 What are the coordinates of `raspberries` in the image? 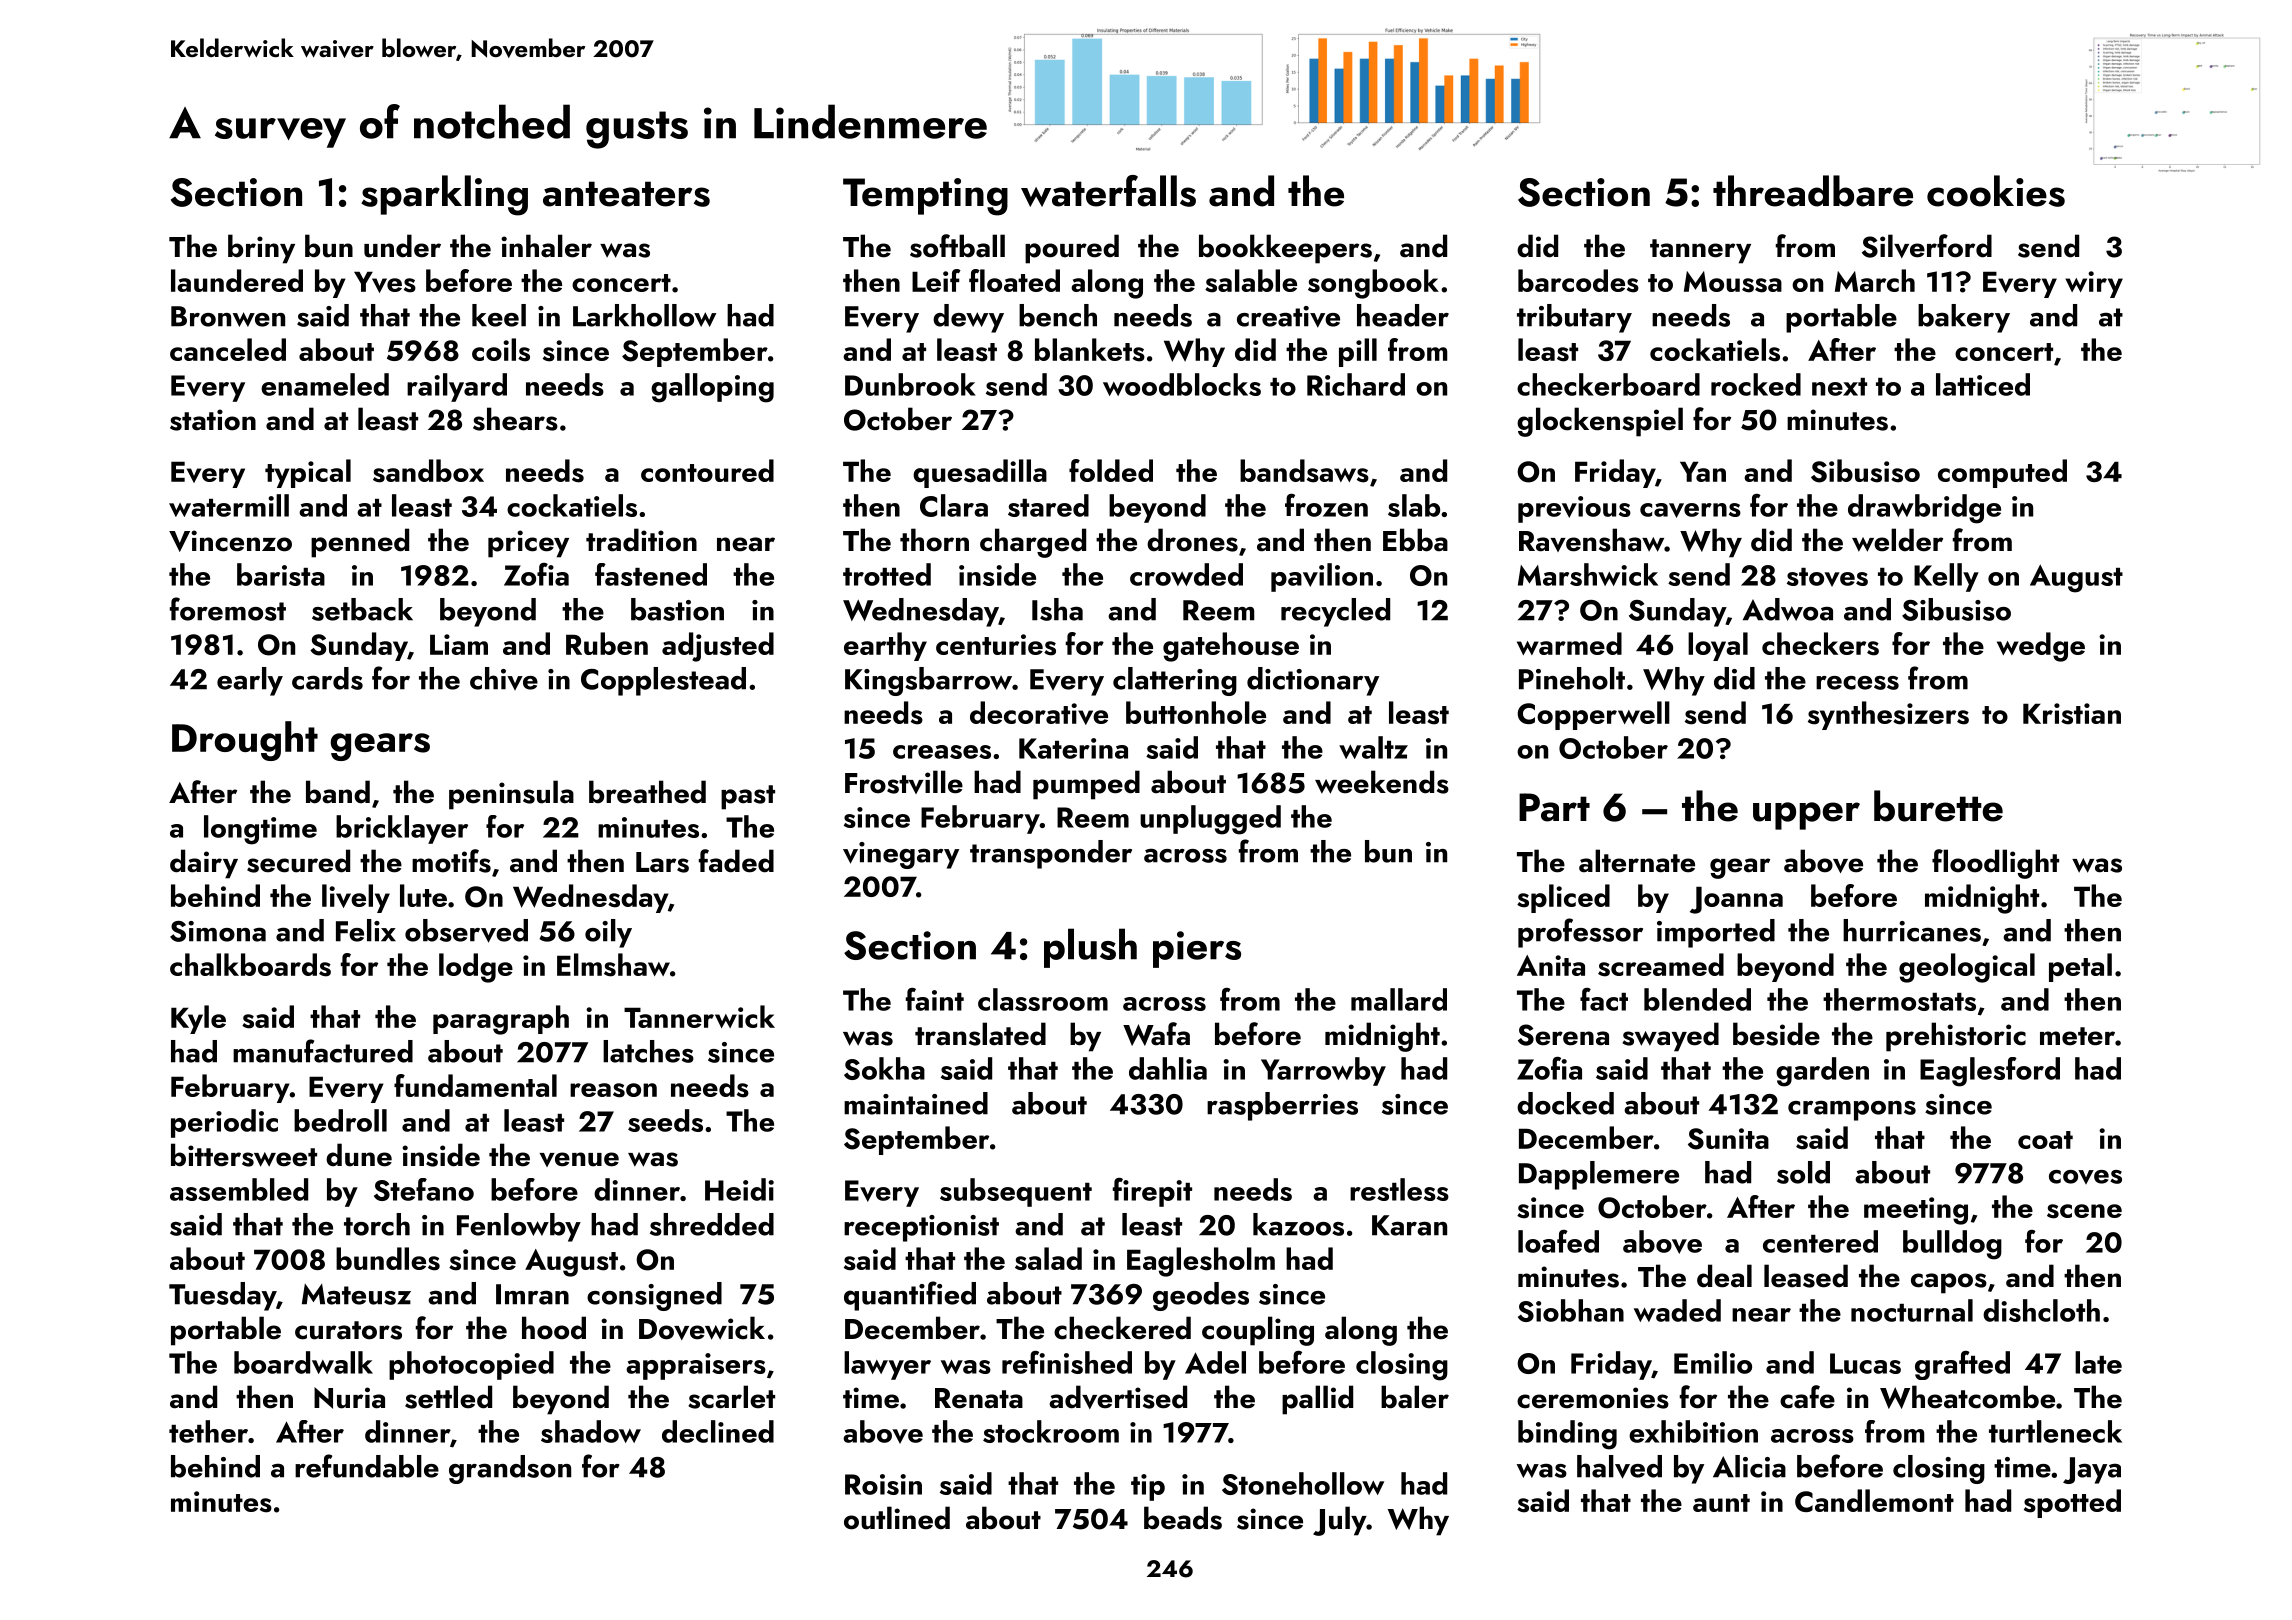 It's located at (1282, 1106).
